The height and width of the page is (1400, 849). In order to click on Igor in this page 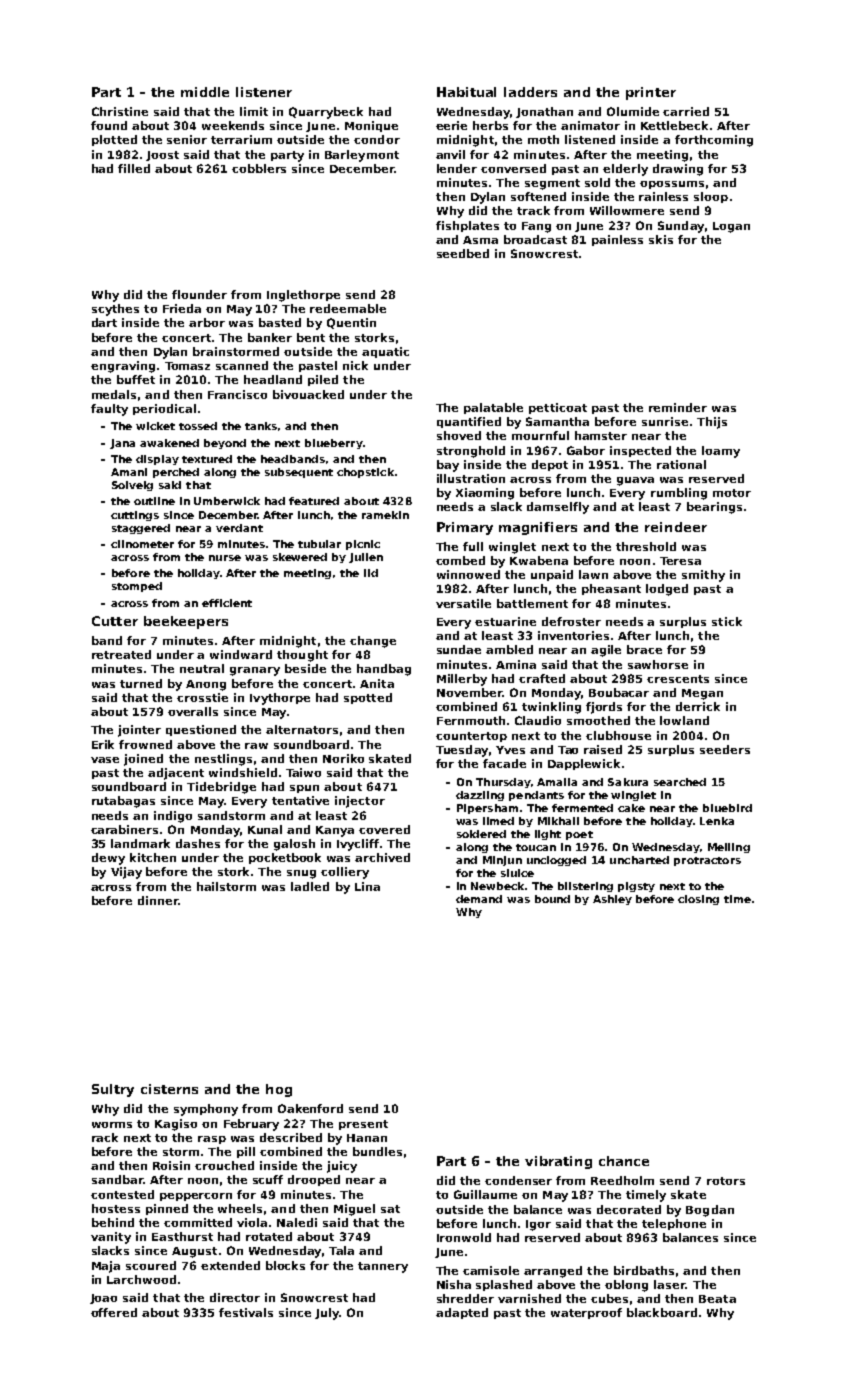, I will do `click(538, 1225)`.
